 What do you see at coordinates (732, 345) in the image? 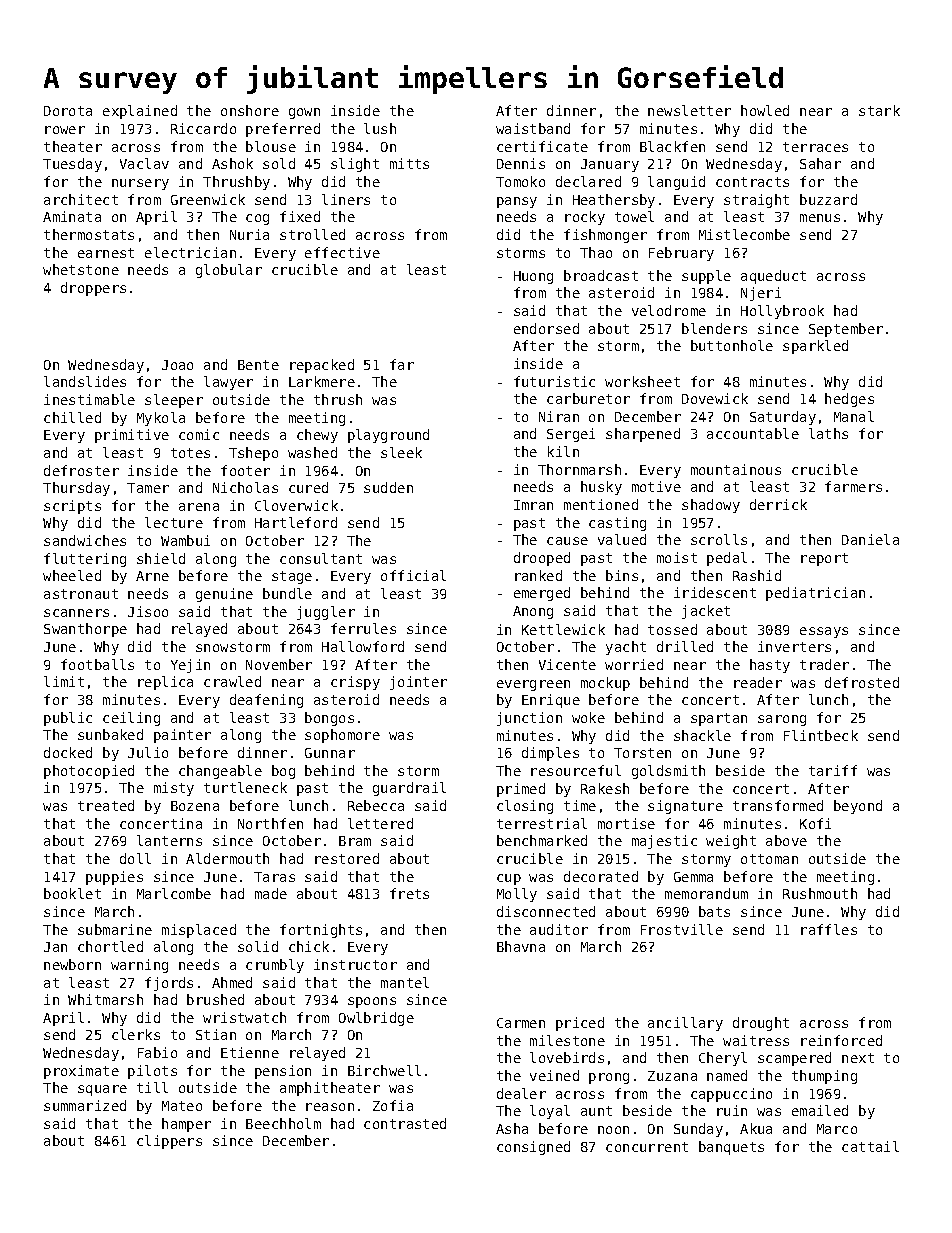
I see `buttonhole` at bounding box center [732, 345].
